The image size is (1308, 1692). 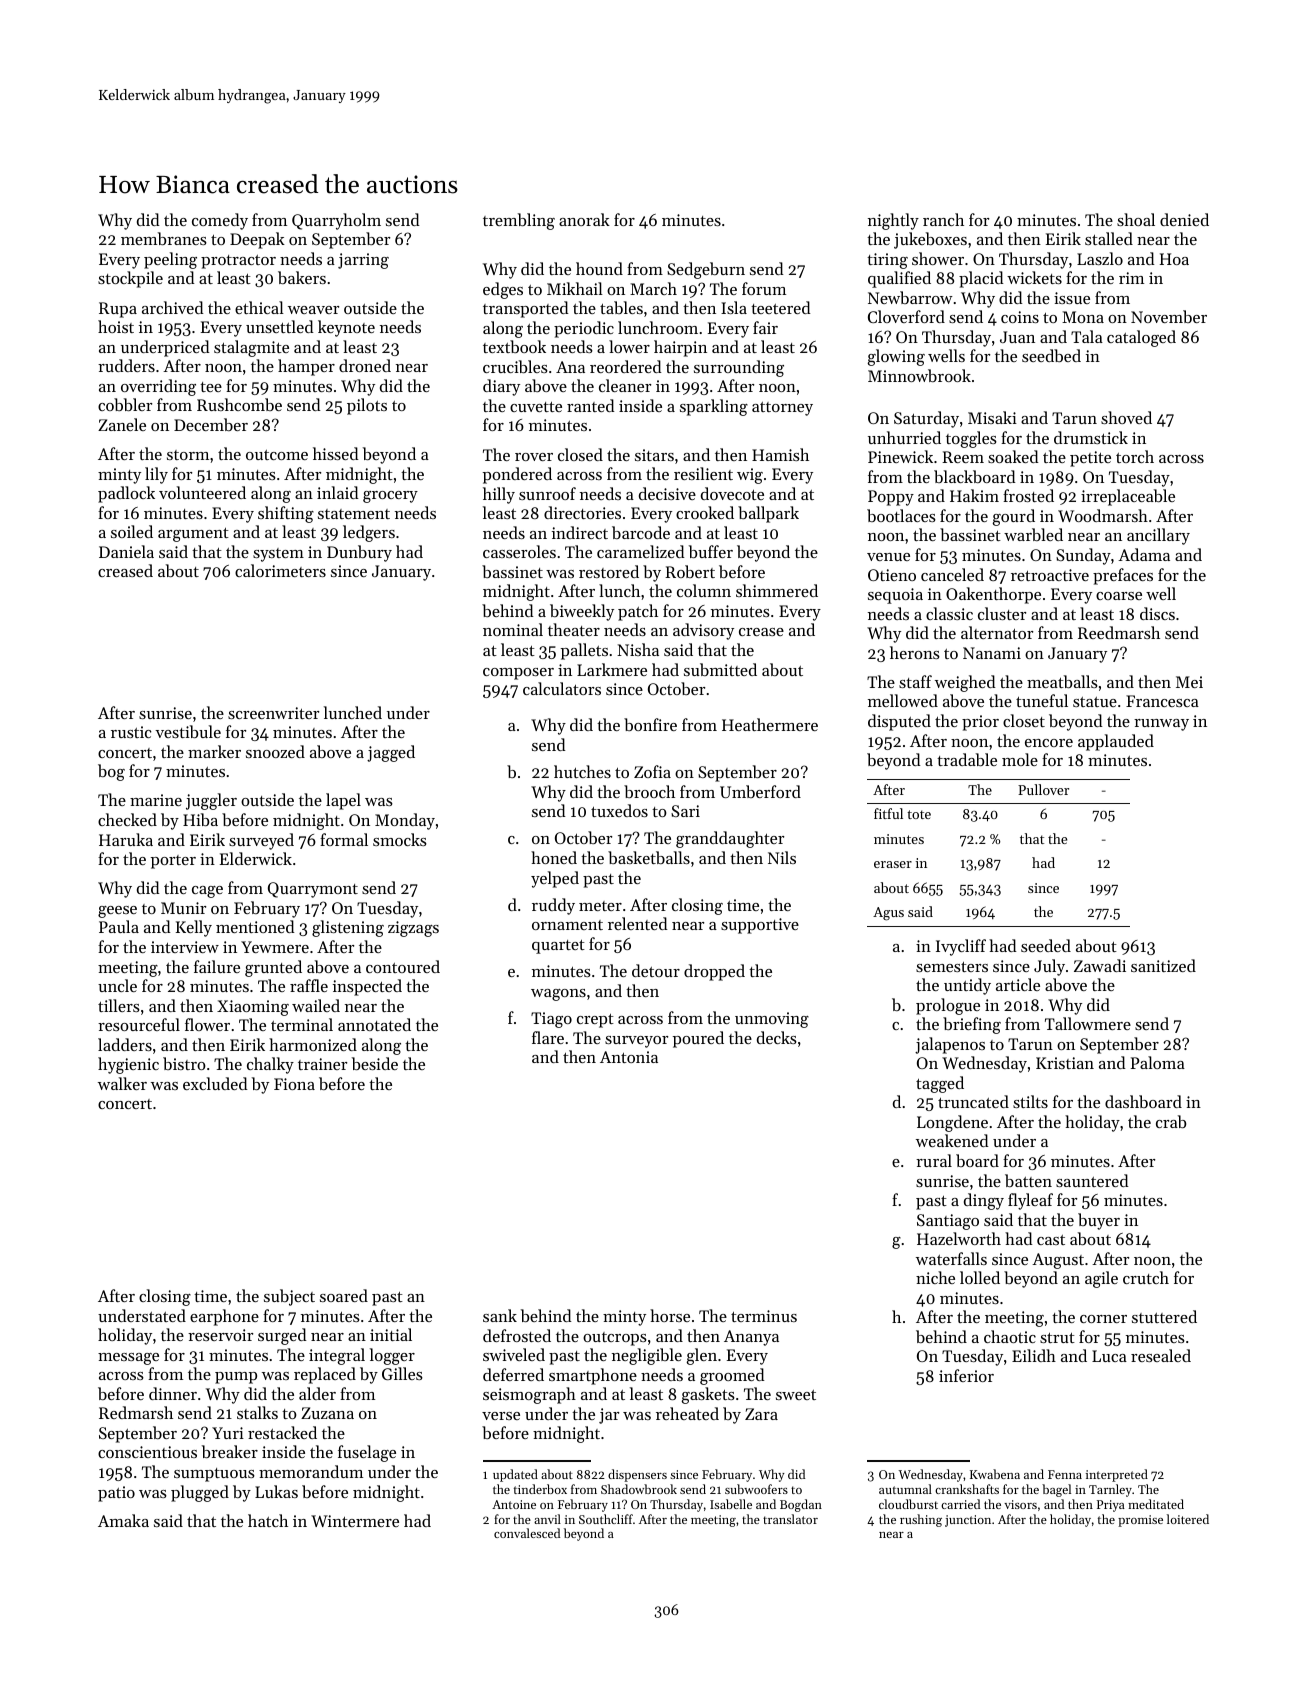 I want to click on membranes, so click(x=164, y=238).
